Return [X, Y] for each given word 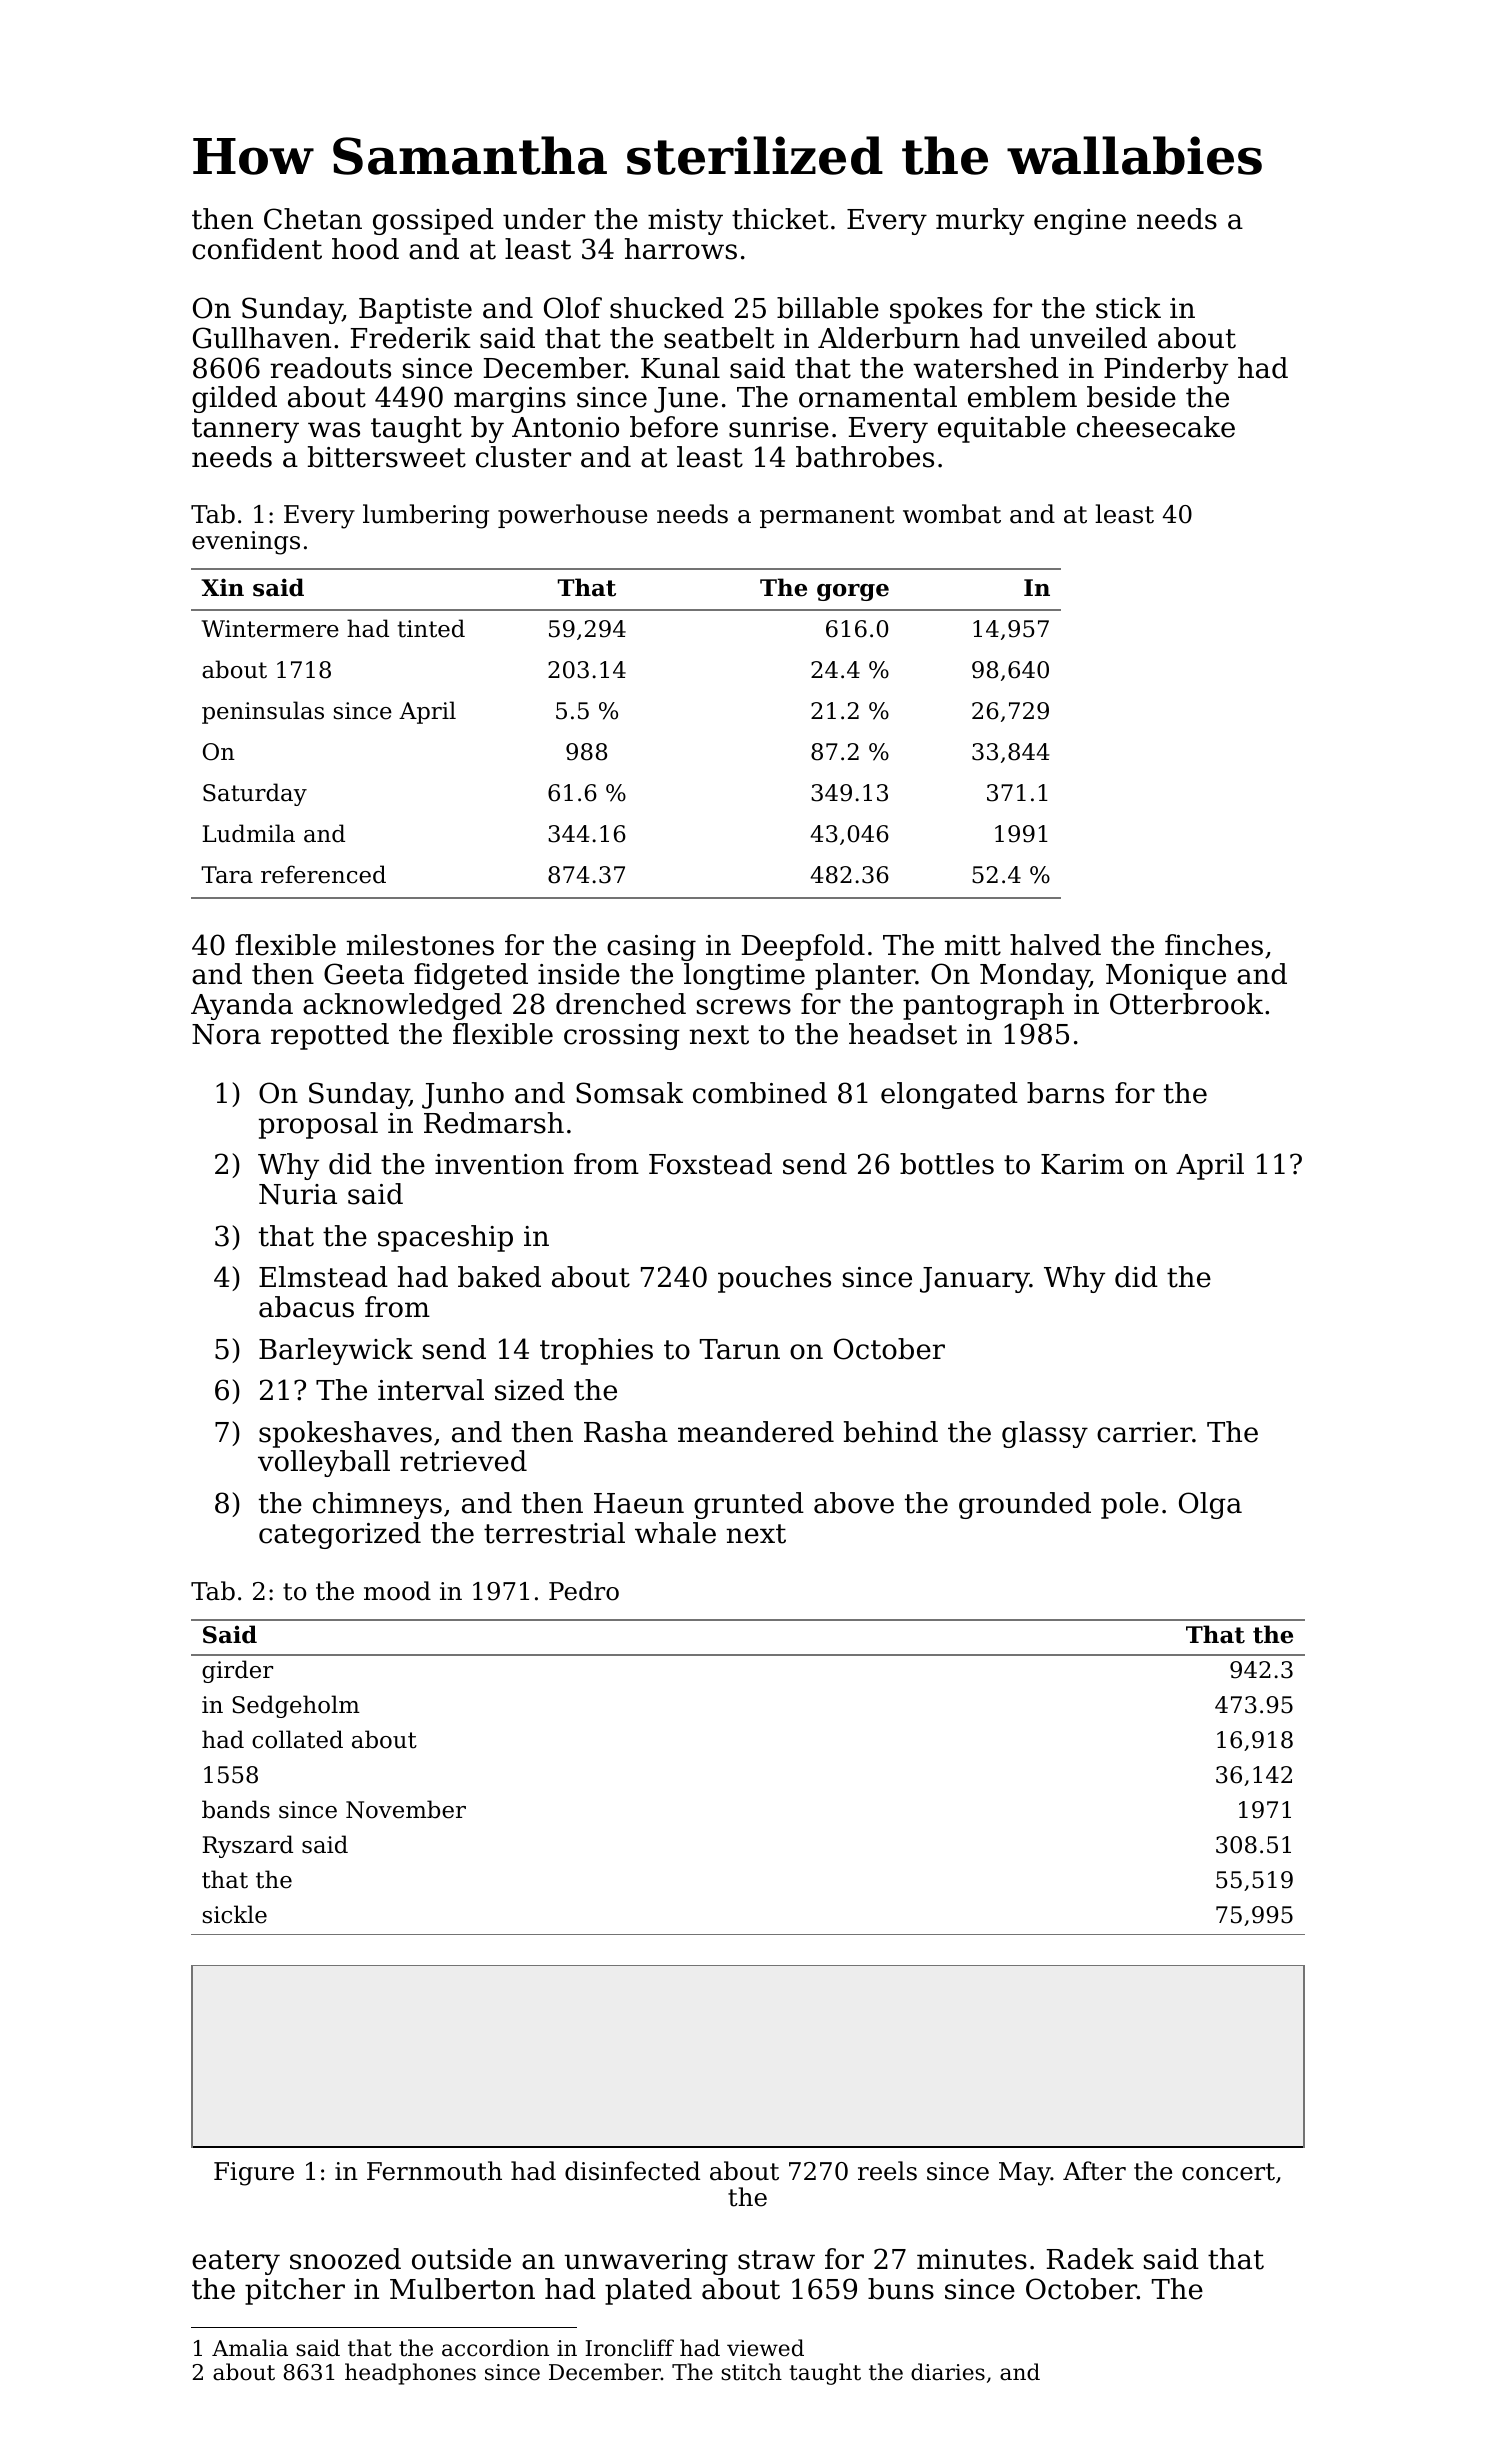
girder [237, 1671]
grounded [1025, 1505]
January [975, 1280]
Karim [1082, 1164]
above [854, 1503]
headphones [410, 2374]
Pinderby [1166, 370]
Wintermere [270, 629]
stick [1128, 308]
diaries [948, 2372]
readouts [330, 368]
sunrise [779, 427]
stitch [751, 2372]
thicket [780, 219]
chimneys [377, 1505]
